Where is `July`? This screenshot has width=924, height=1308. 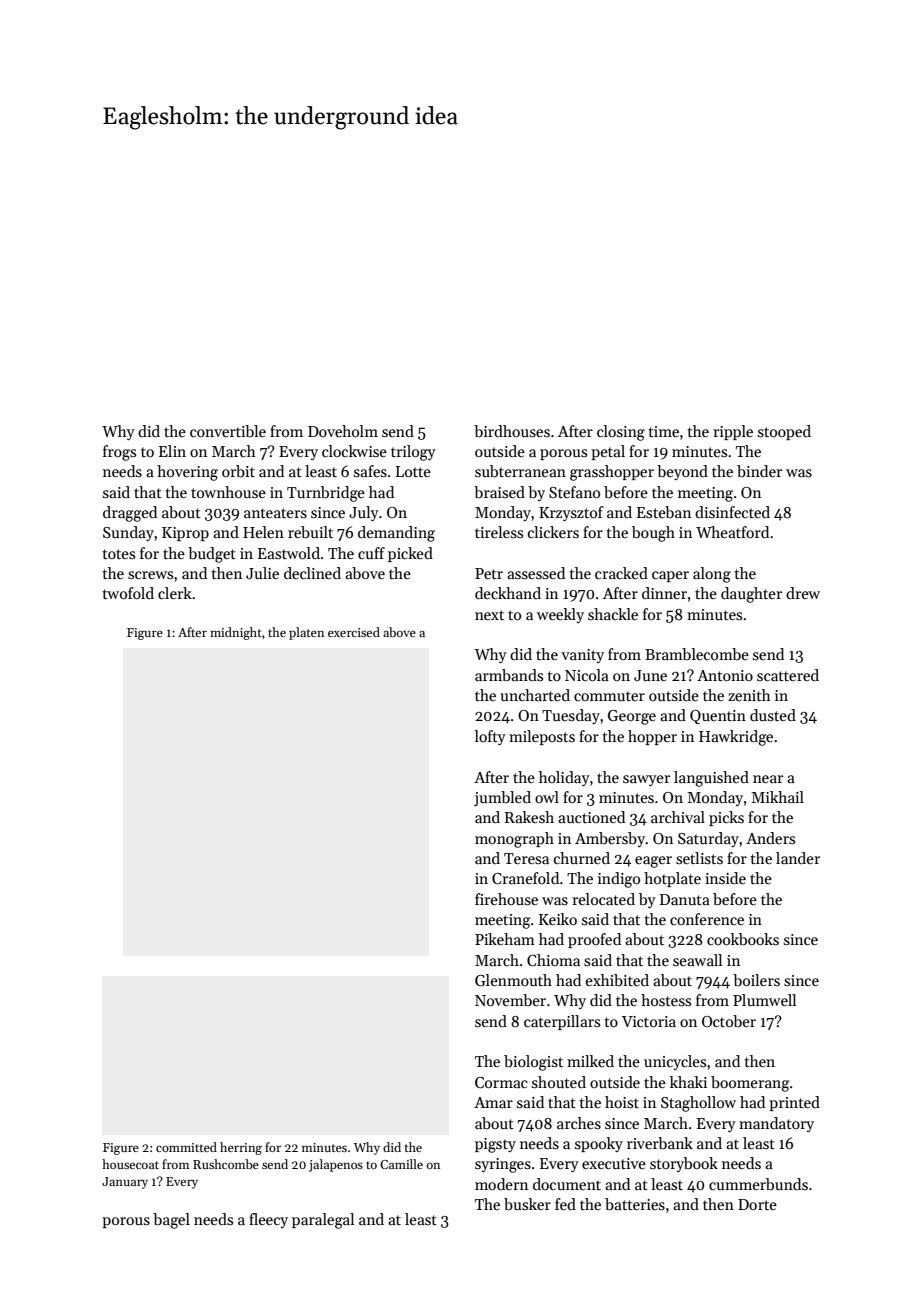
July is located at coordinates (364, 513).
